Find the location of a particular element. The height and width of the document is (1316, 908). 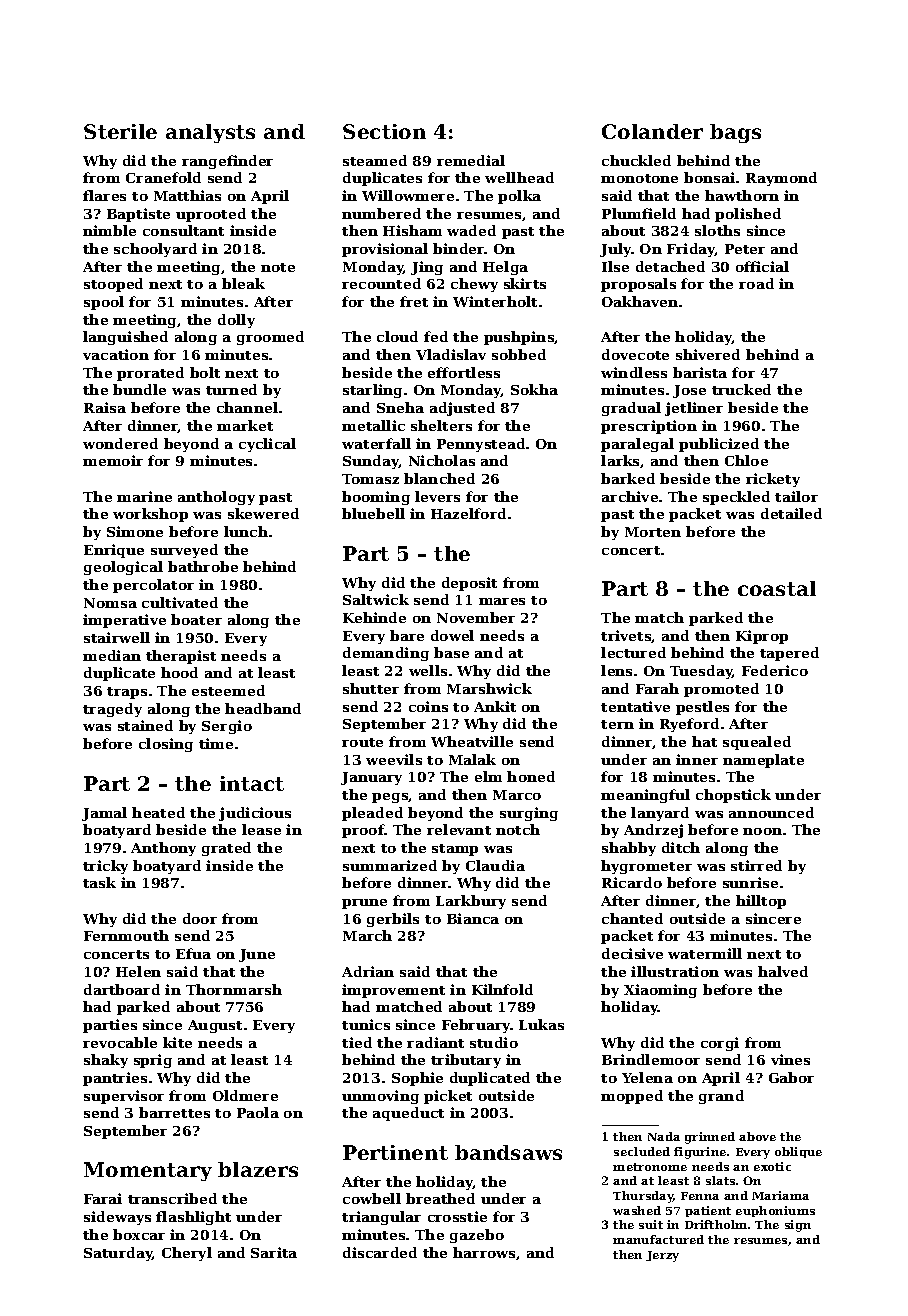

route is located at coordinates (362, 742).
